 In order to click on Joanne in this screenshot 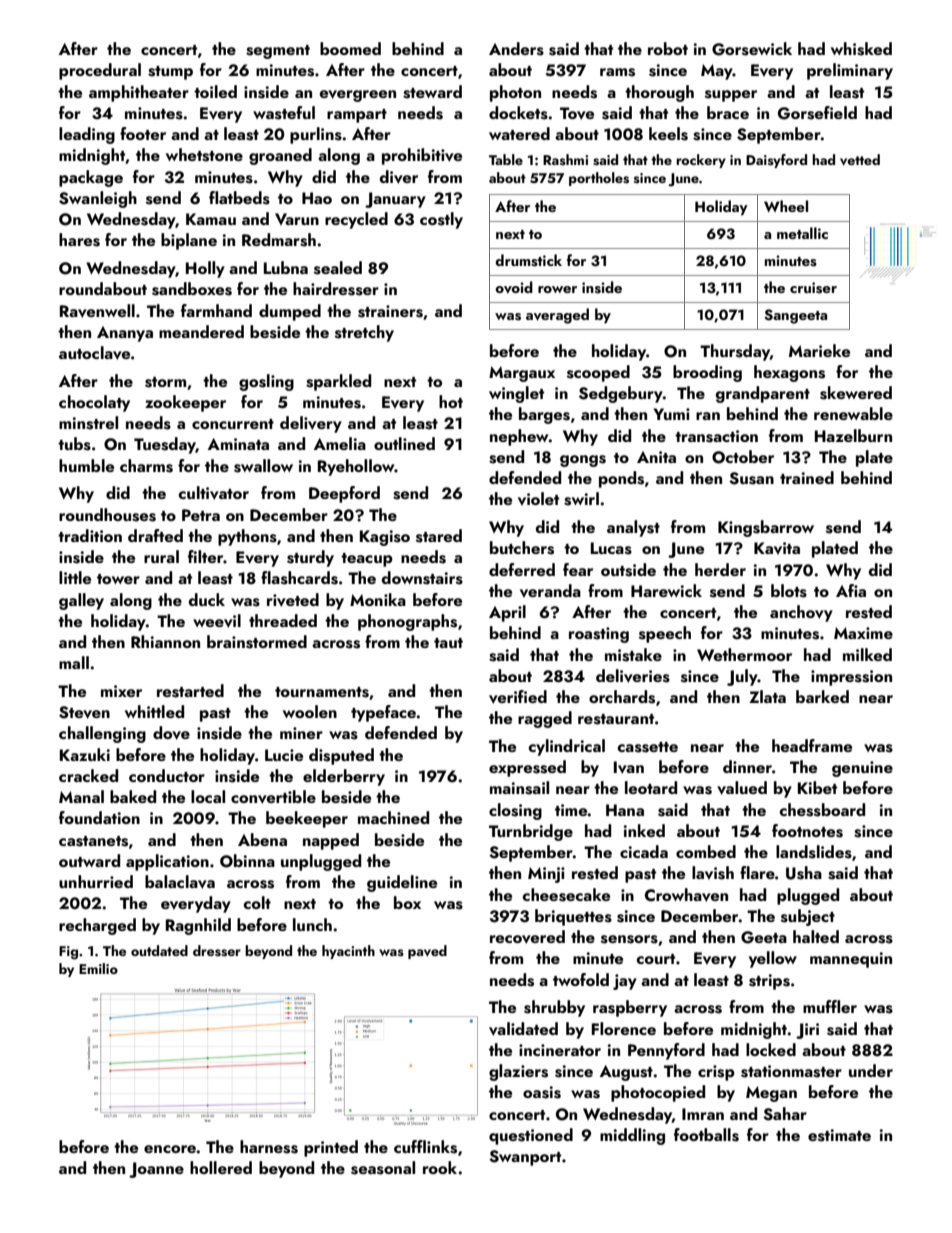, I will do `click(156, 1170)`.
